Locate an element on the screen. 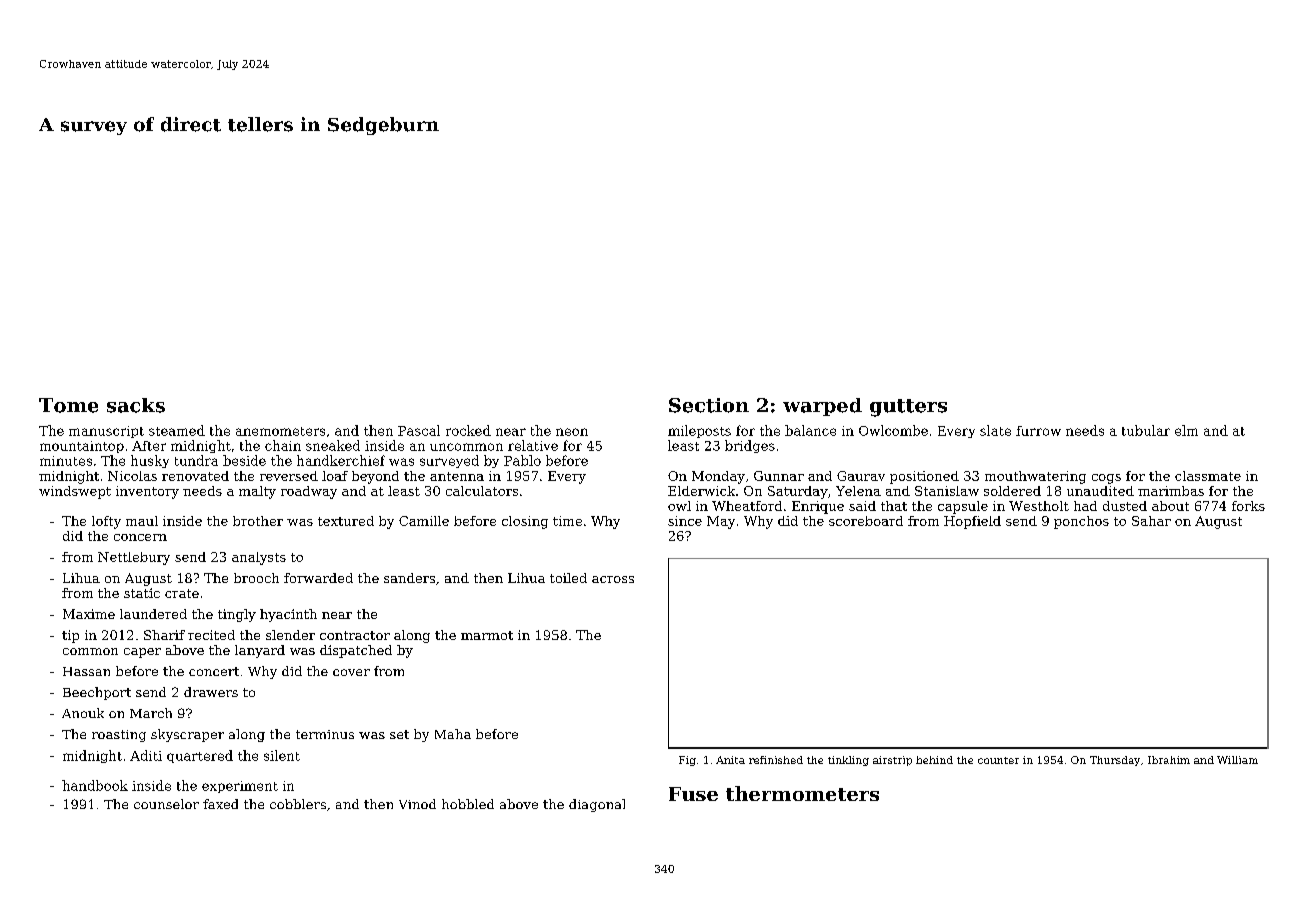 The height and width of the screenshot is (924, 1308). gutters is located at coordinates (908, 408).
